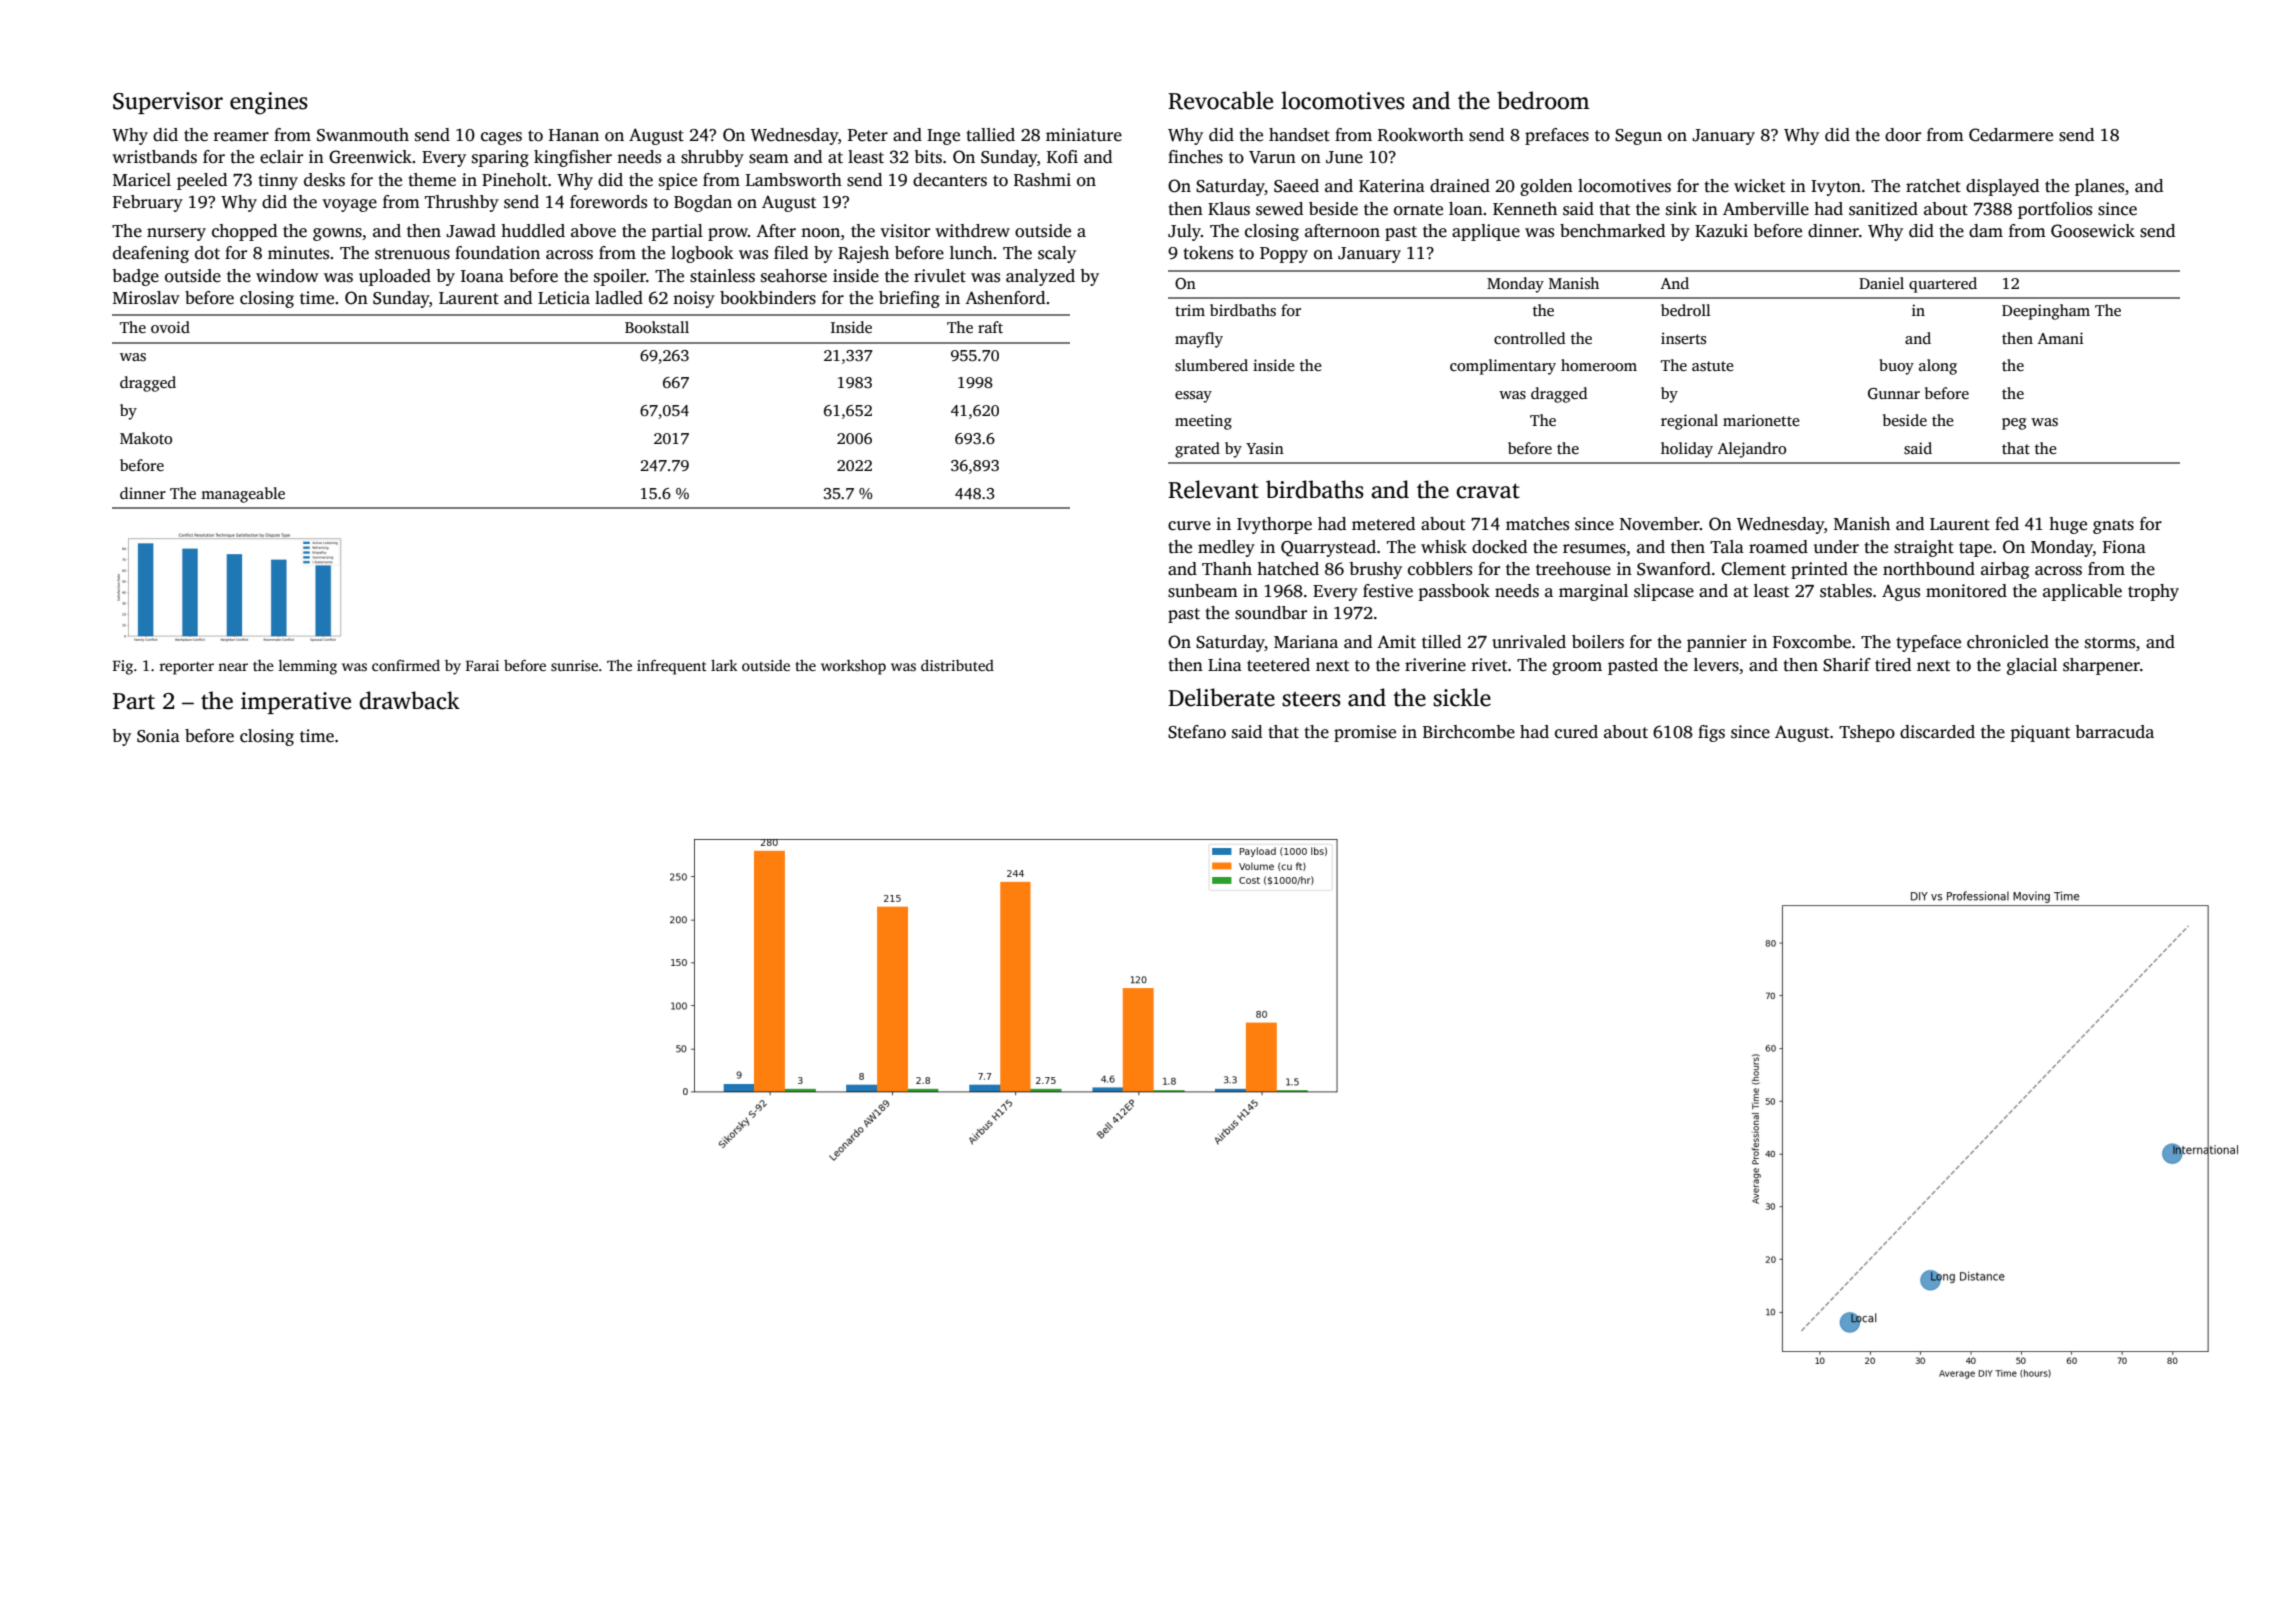 The image size is (2292, 1620). Describe the element at coordinates (2110, 643) in the document. I see `storms` at that location.
